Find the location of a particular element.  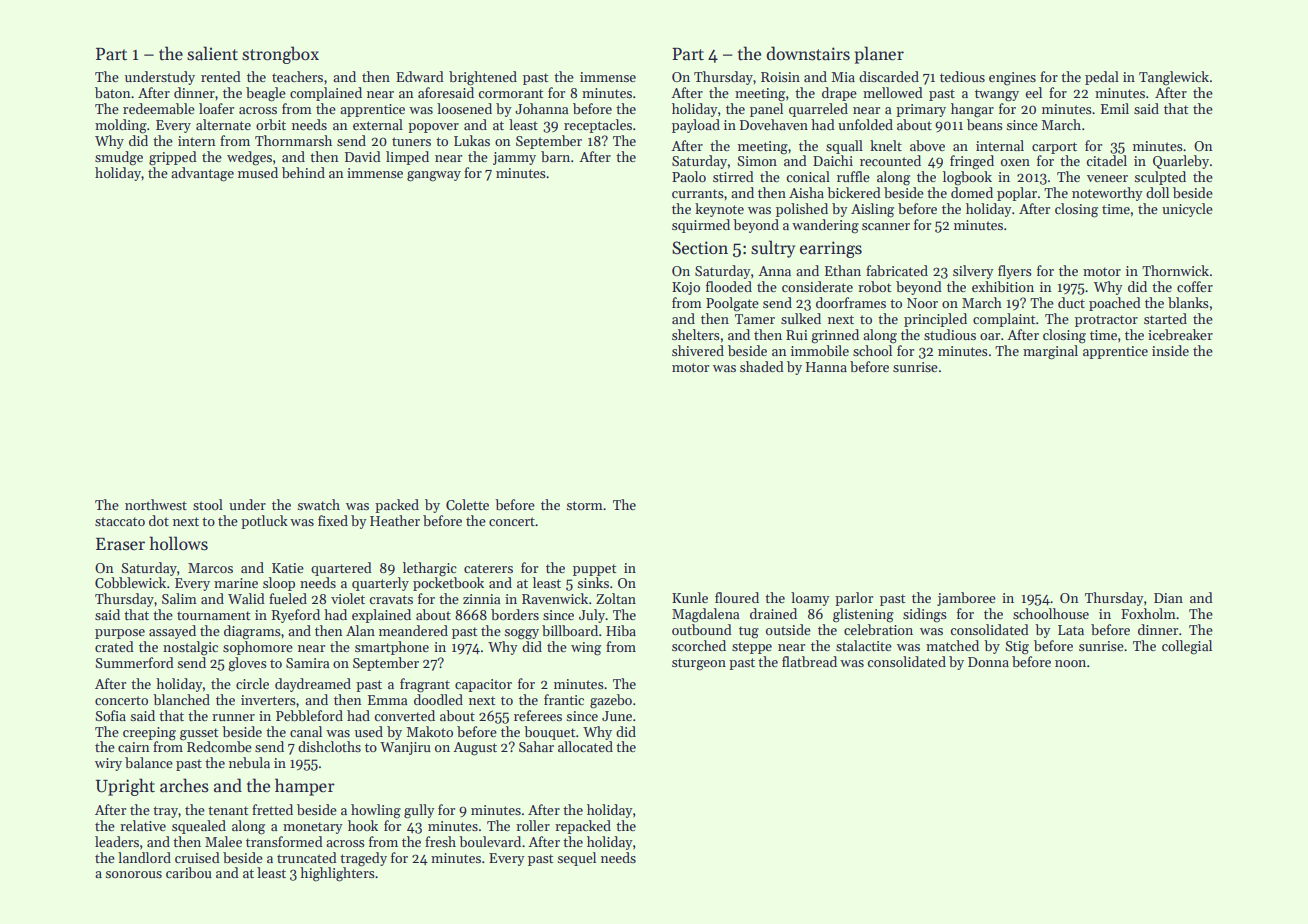

shaded is located at coordinates (762, 366).
